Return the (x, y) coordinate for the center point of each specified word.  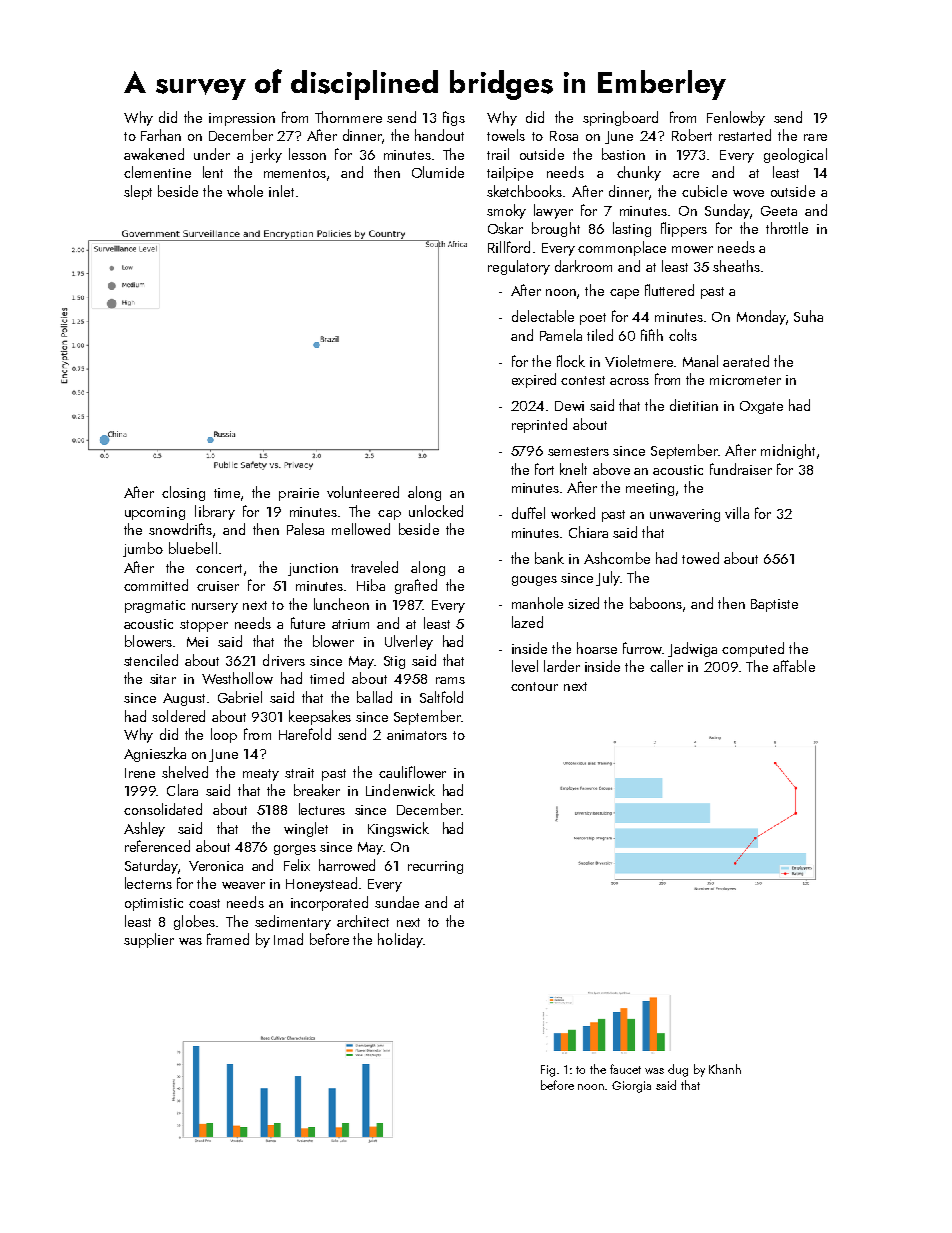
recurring (435, 867)
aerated (746, 361)
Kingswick (398, 829)
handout (439, 135)
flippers (684, 229)
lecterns (148, 883)
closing (183, 493)
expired (534, 380)
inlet (281, 191)
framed (228, 939)
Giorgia (631, 1087)
